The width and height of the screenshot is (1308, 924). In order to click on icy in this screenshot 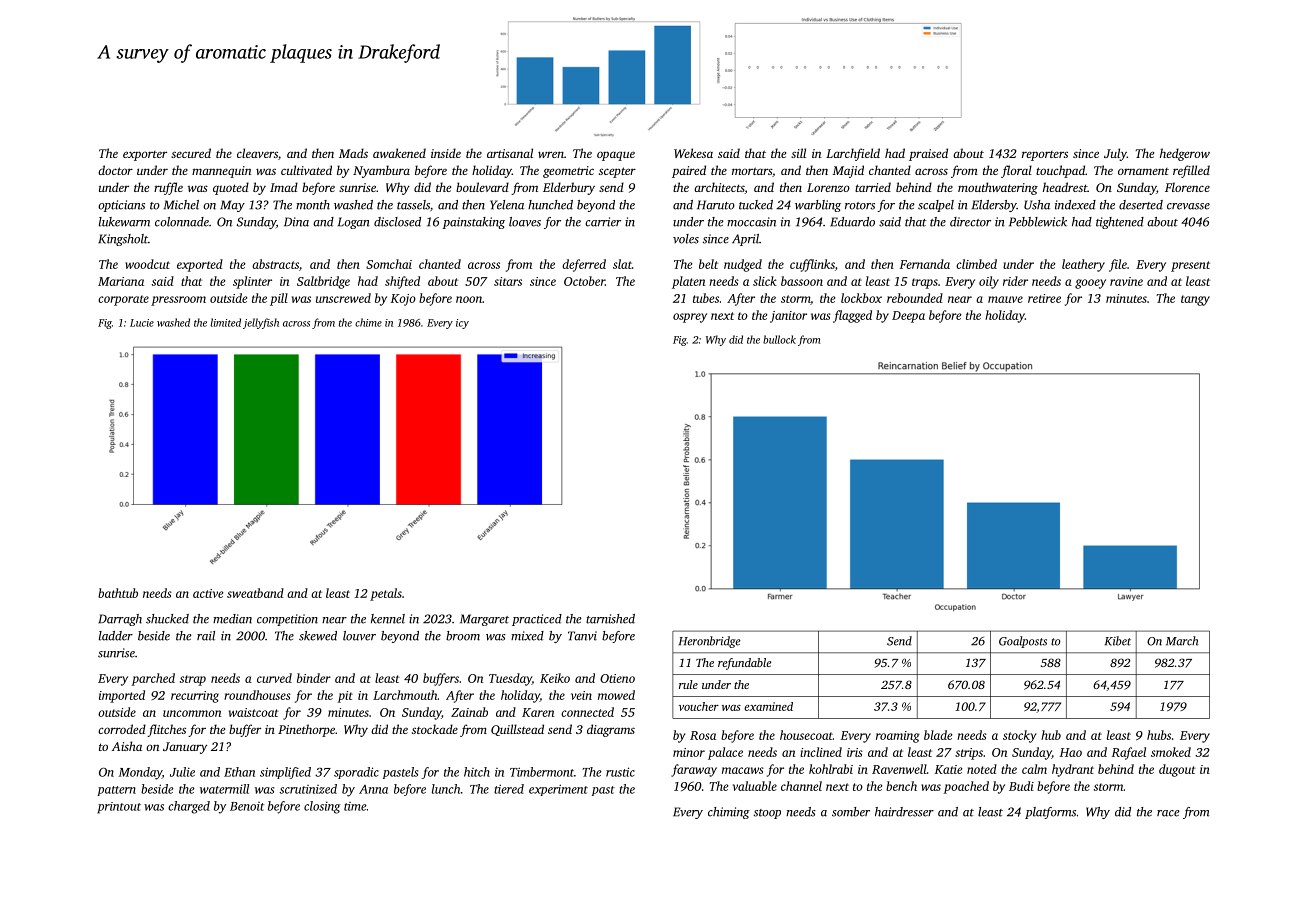, I will do `click(462, 324)`.
